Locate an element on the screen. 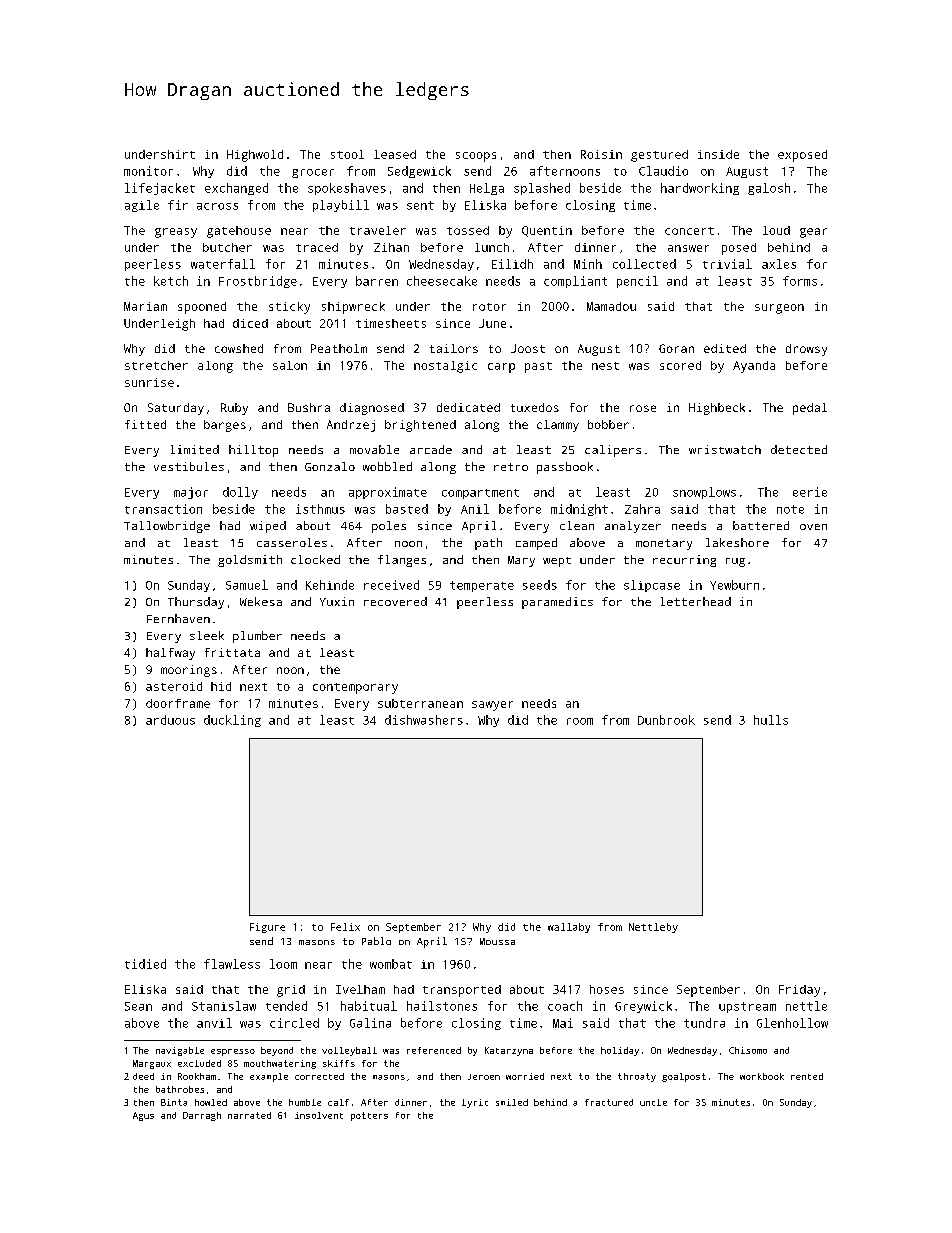  halfway is located at coordinates (170, 654).
